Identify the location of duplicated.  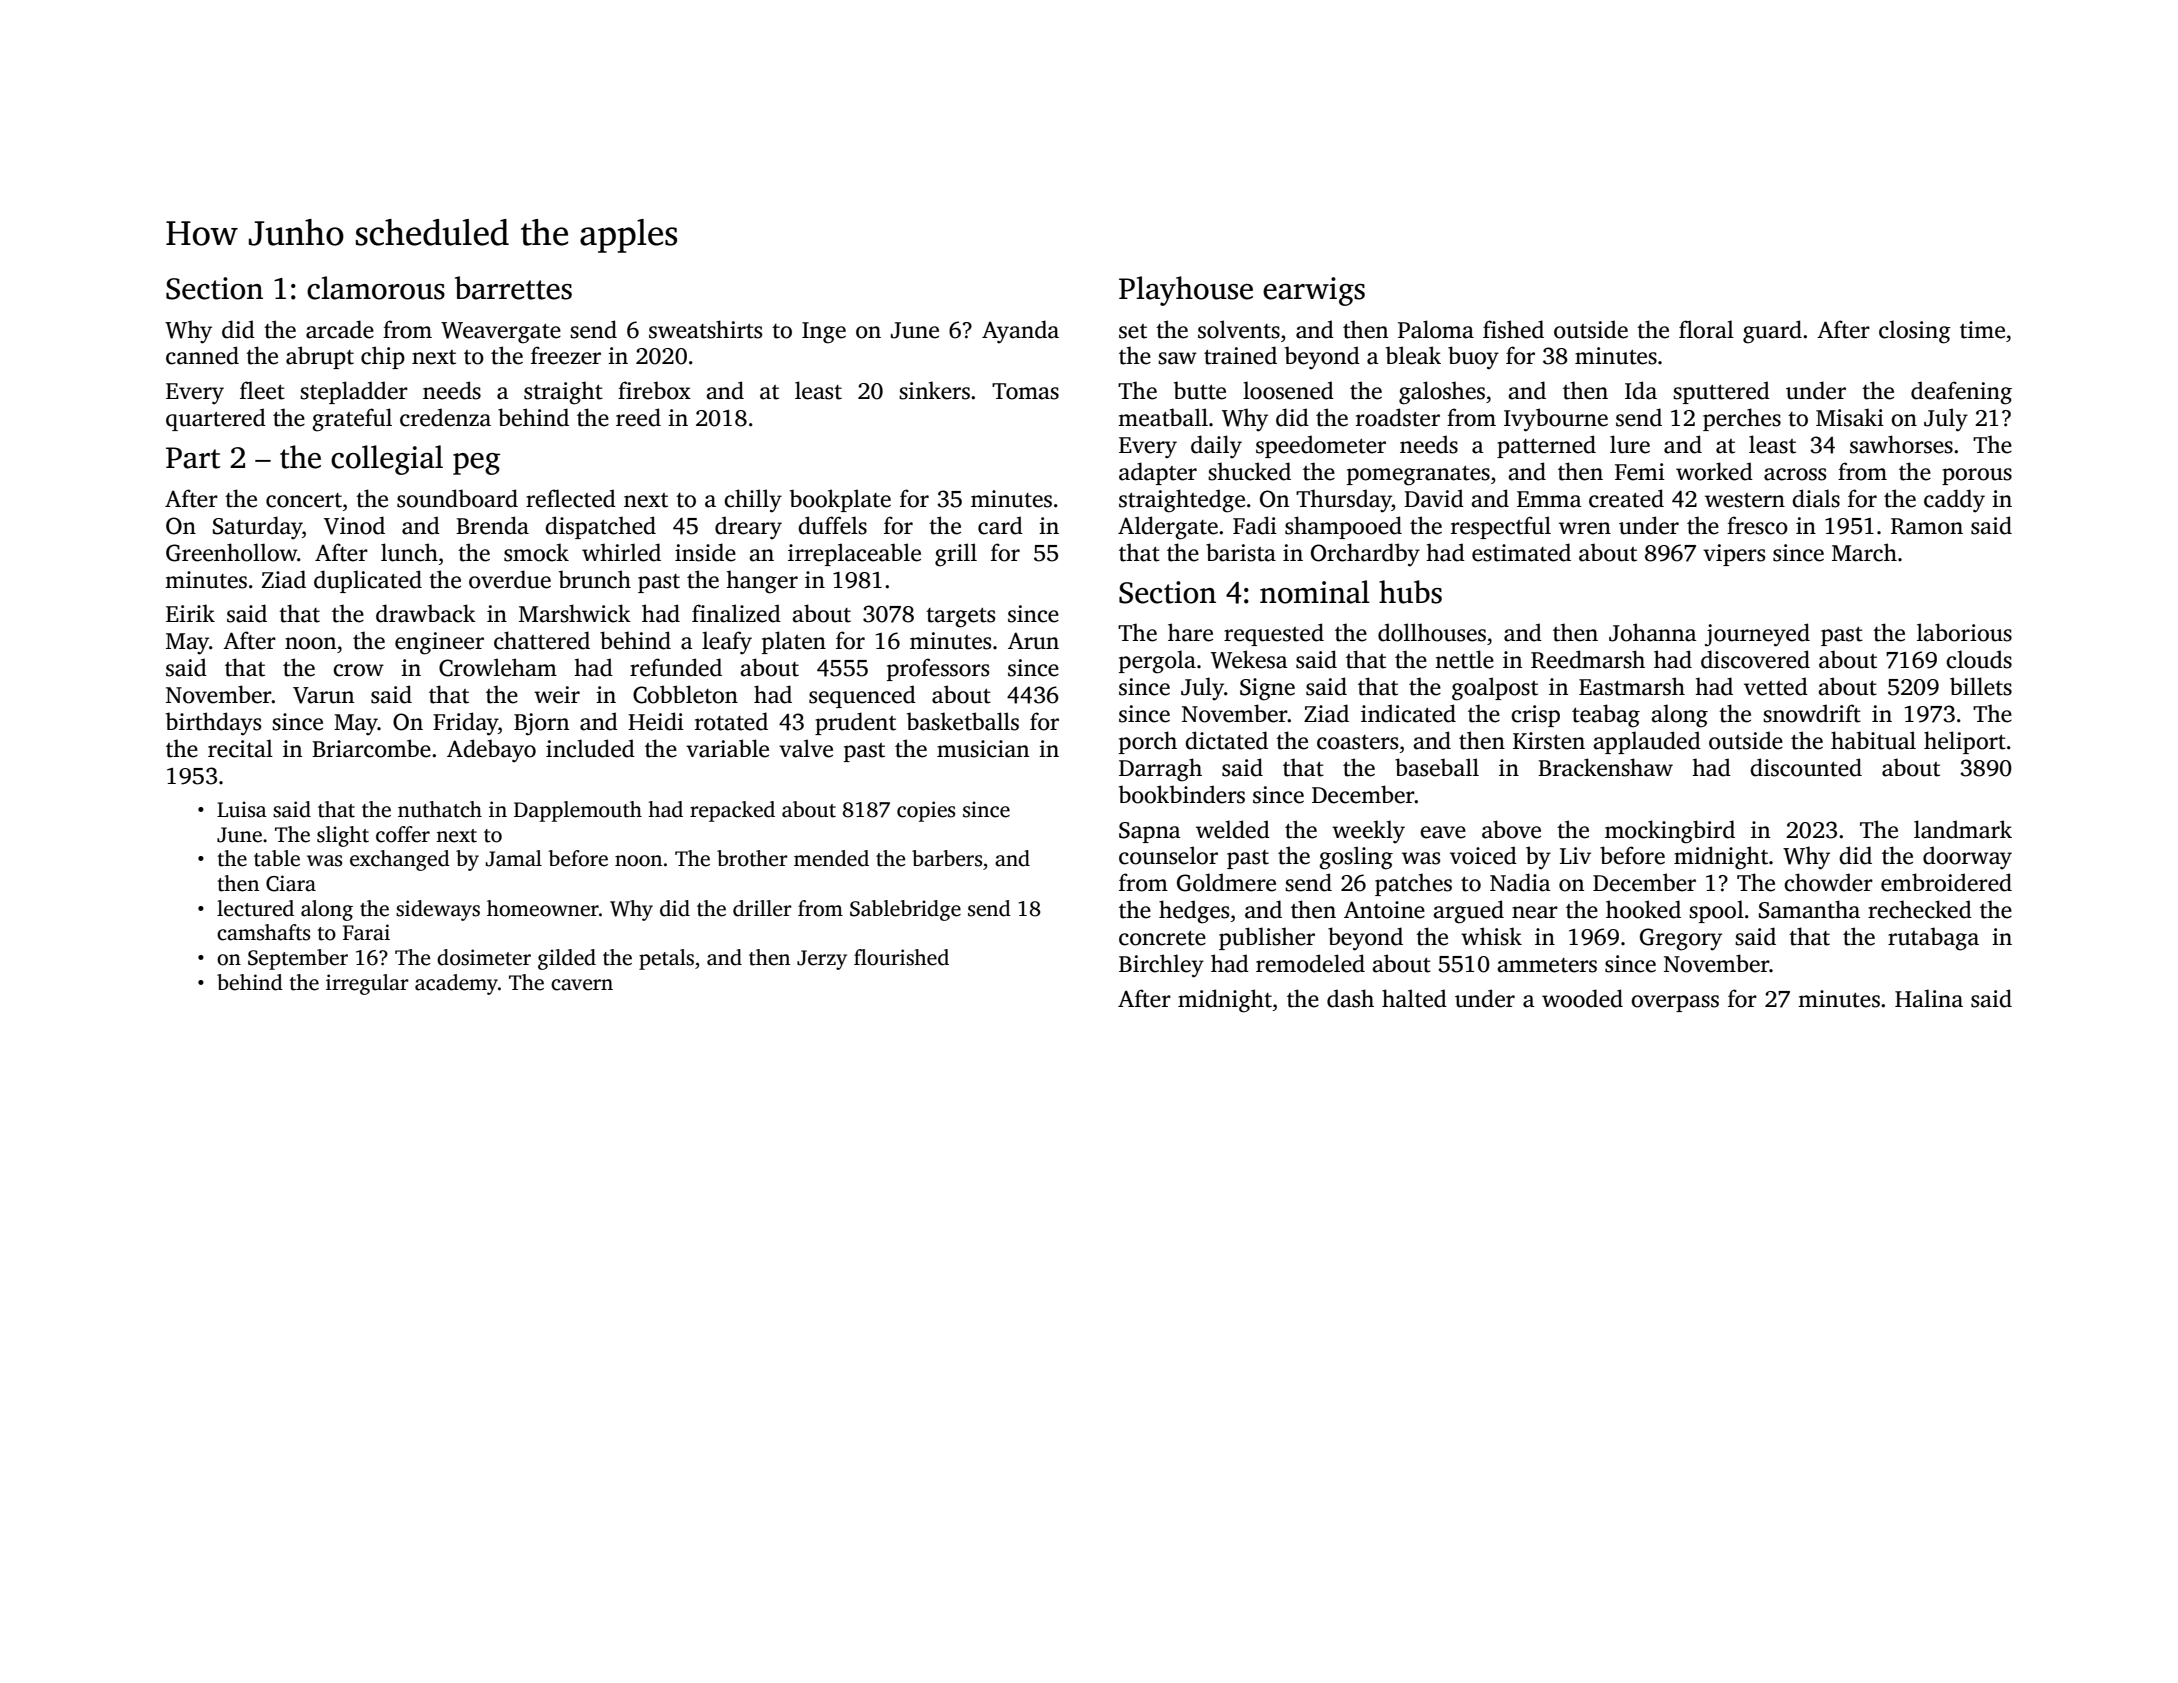
(368, 581).
